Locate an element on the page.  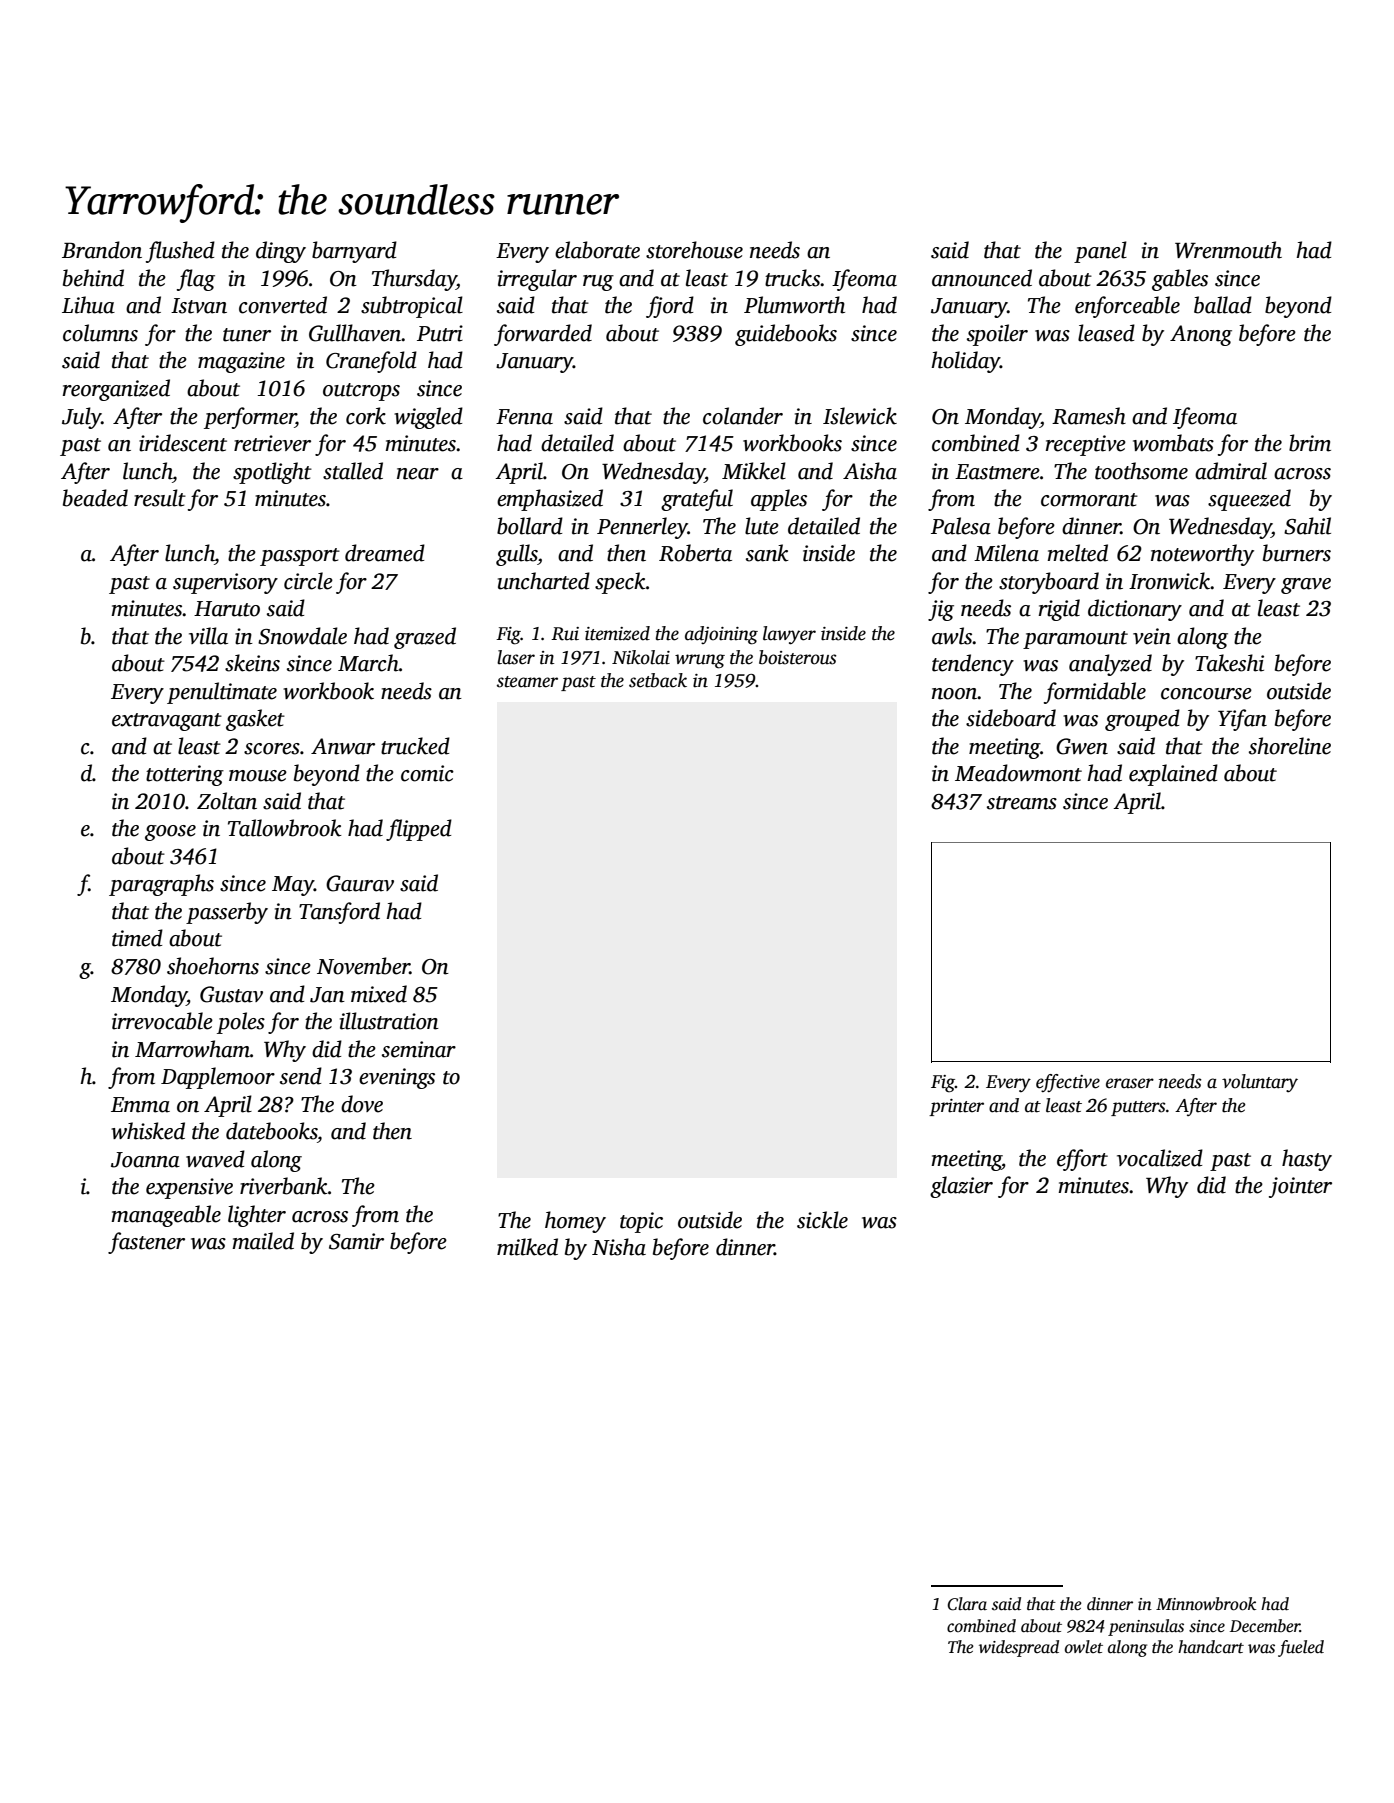
widespread is located at coordinates (1019, 1648).
